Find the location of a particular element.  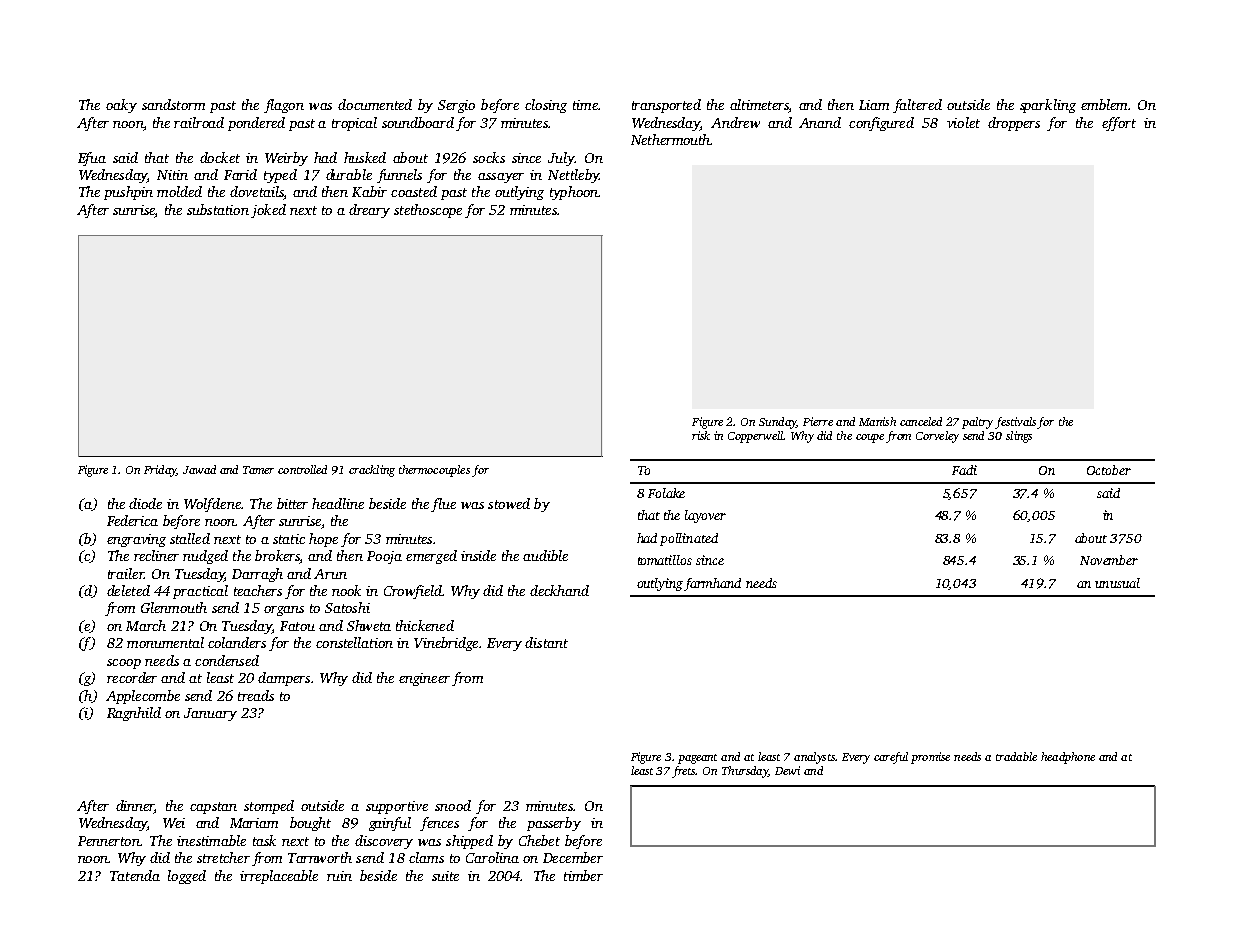

Fadi is located at coordinates (964, 470).
